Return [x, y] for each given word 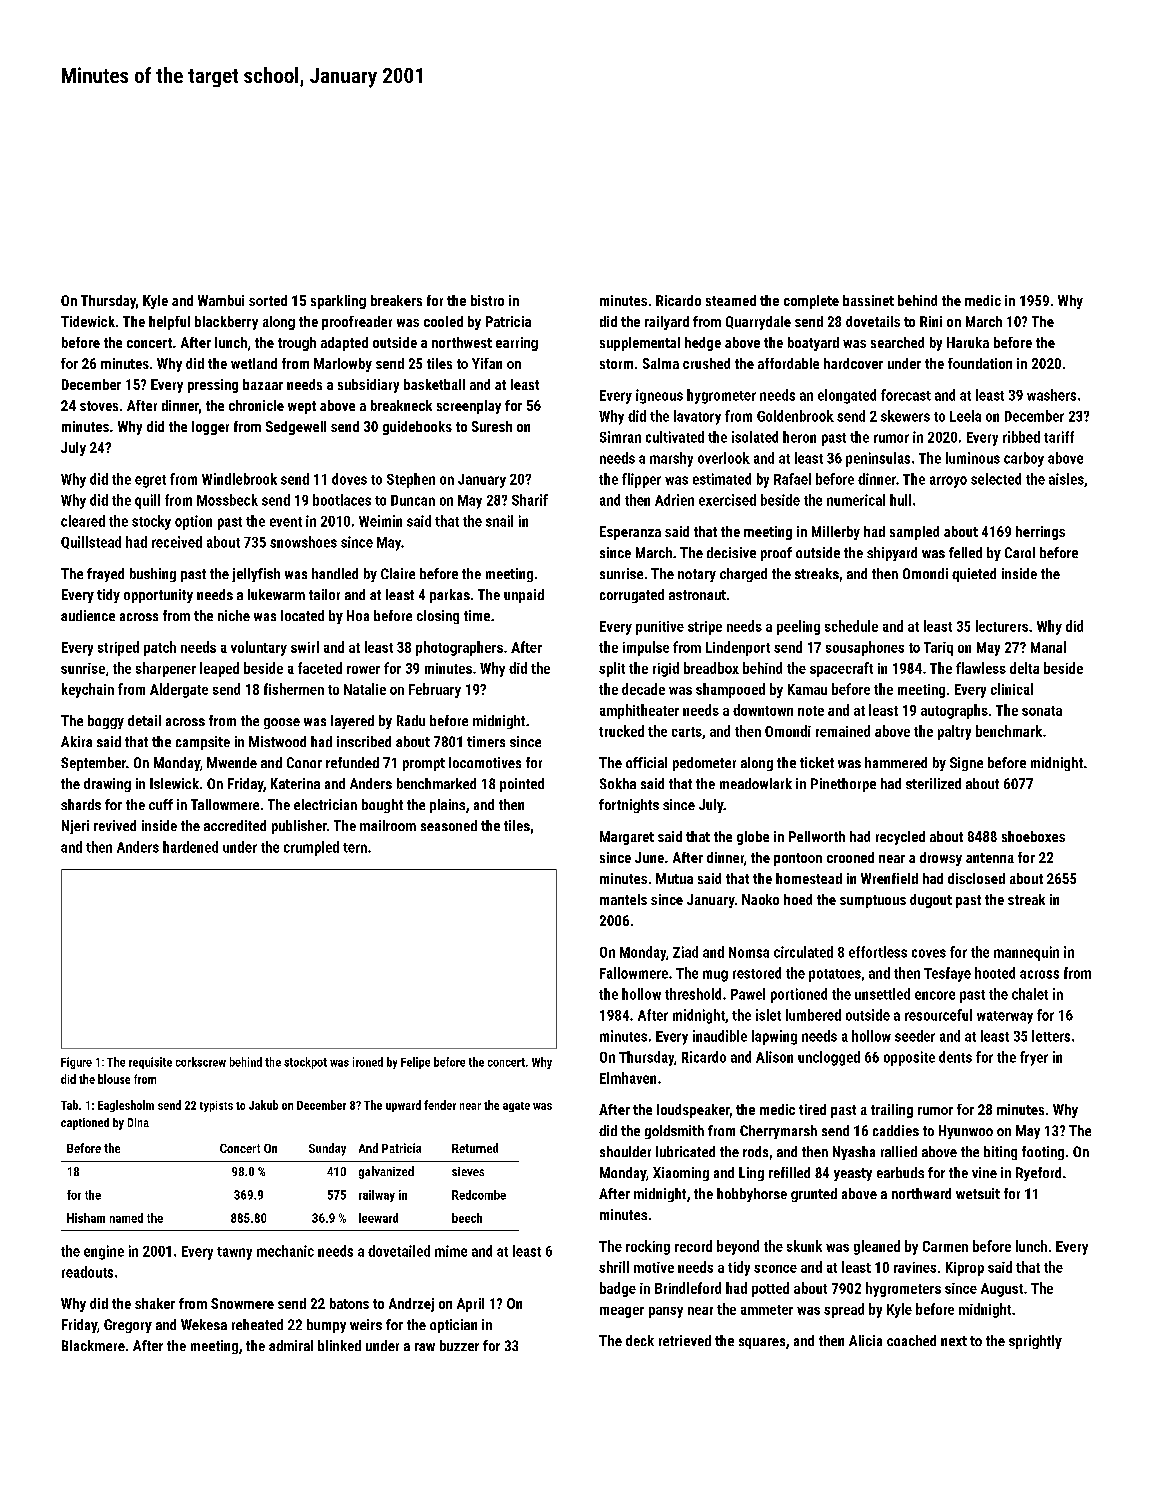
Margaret [627, 838]
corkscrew [201, 1062]
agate [516, 1107]
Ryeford [1038, 1174]
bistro [487, 300]
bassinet [868, 300]
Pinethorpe [843, 785]
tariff [1059, 437]
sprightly [1035, 1342]
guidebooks [417, 428]
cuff [161, 804]
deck [640, 1340]
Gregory [128, 1326]
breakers [396, 300]
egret [150, 481]
